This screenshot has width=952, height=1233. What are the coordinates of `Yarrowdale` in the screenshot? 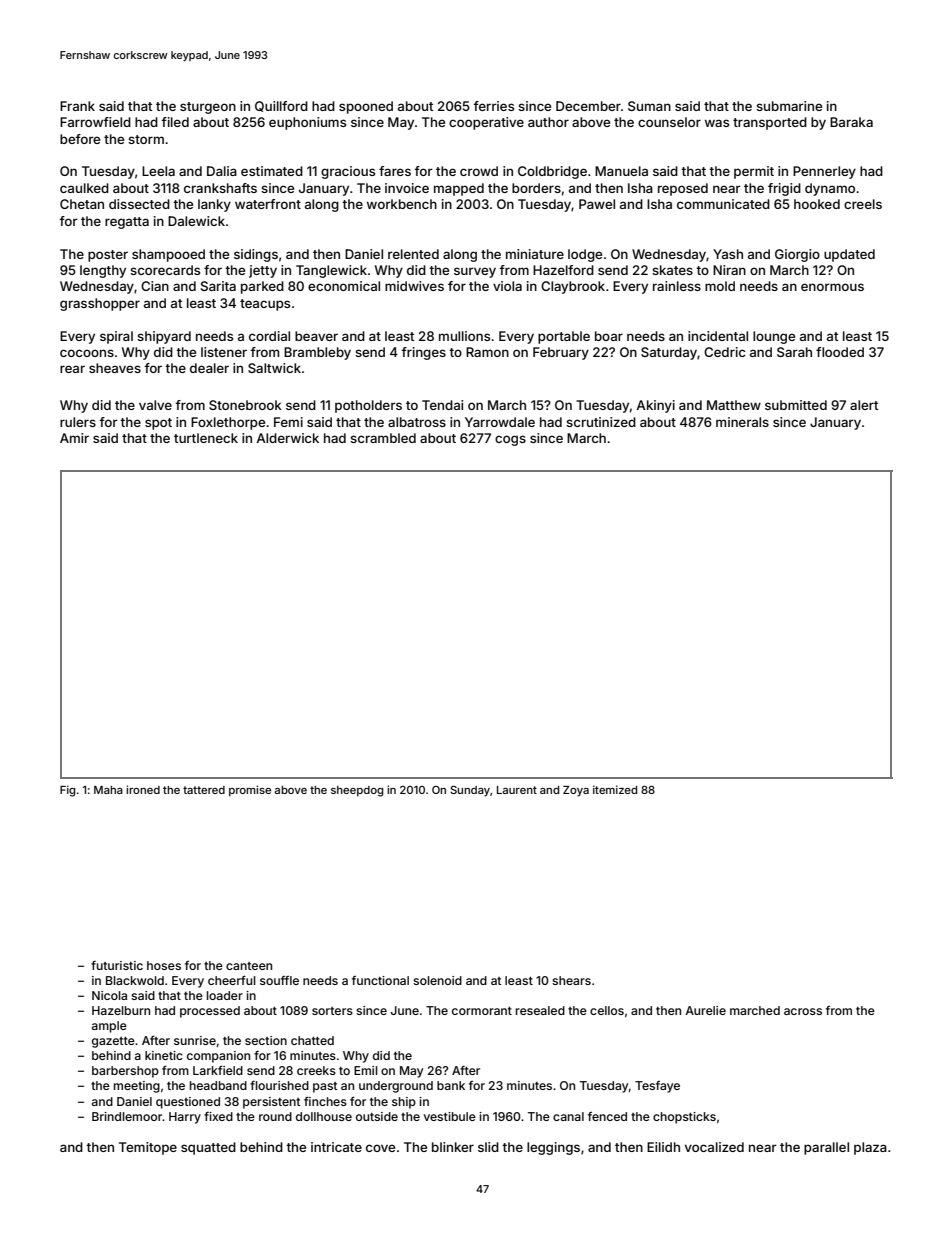 It's located at (500, 422).
